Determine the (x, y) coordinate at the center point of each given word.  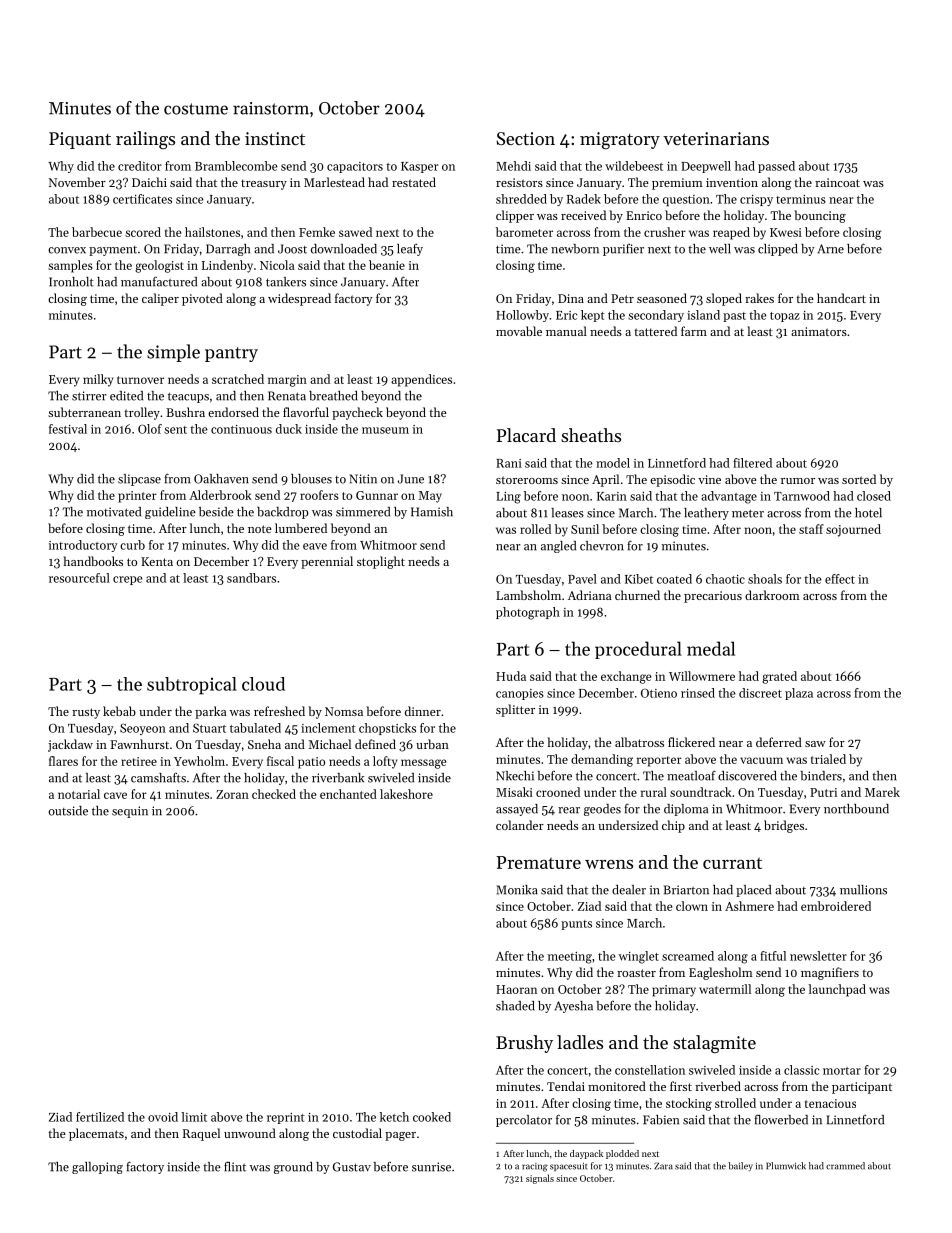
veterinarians (716, 138)
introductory (83, 546)
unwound (250, 1133)
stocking (689, 1104)
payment (113, 251)
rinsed (698, 693)
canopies (520, 694)
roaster (636, 973)
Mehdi (513, 166)
